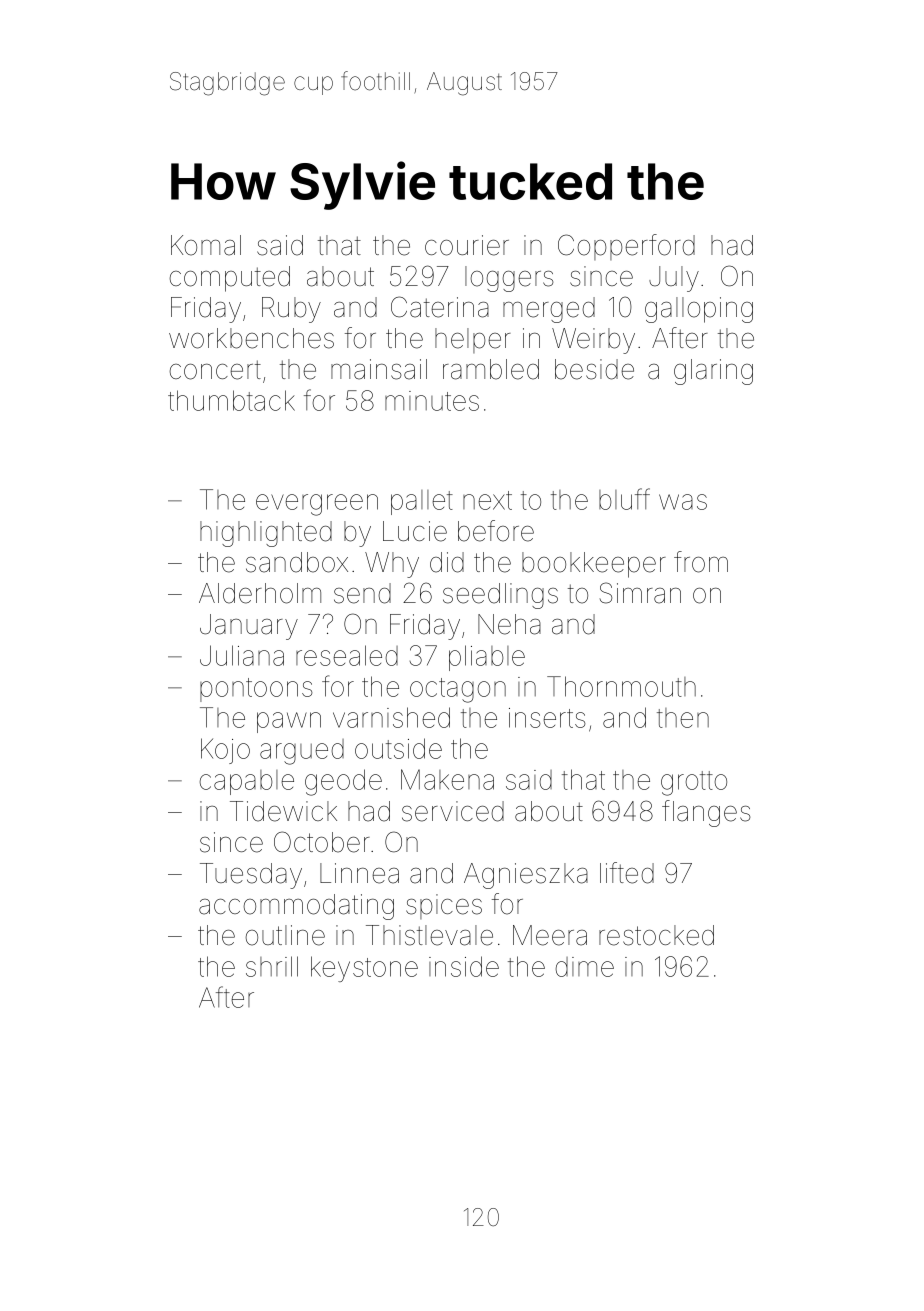 Image resolution: width=924 pixels, height=1311 pixels. What do you see at coordinates (656, 935) in the screenshot?
I see `restocked` at bounding box center [656, 935].
